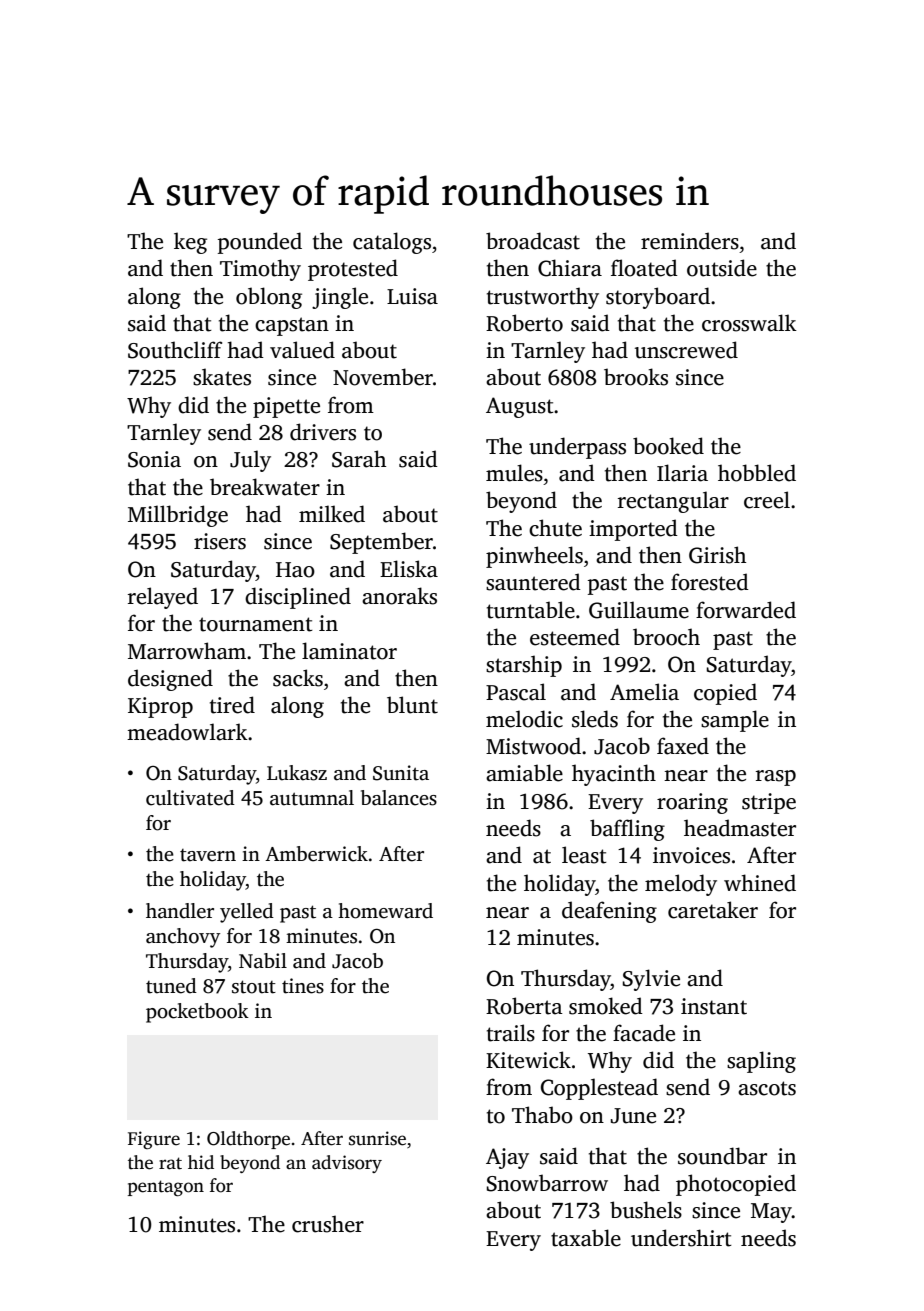 The width and height of the image is (924, 1311). Describe the element at coordinates (760, 883) in the image. I see `whined` at that location.
